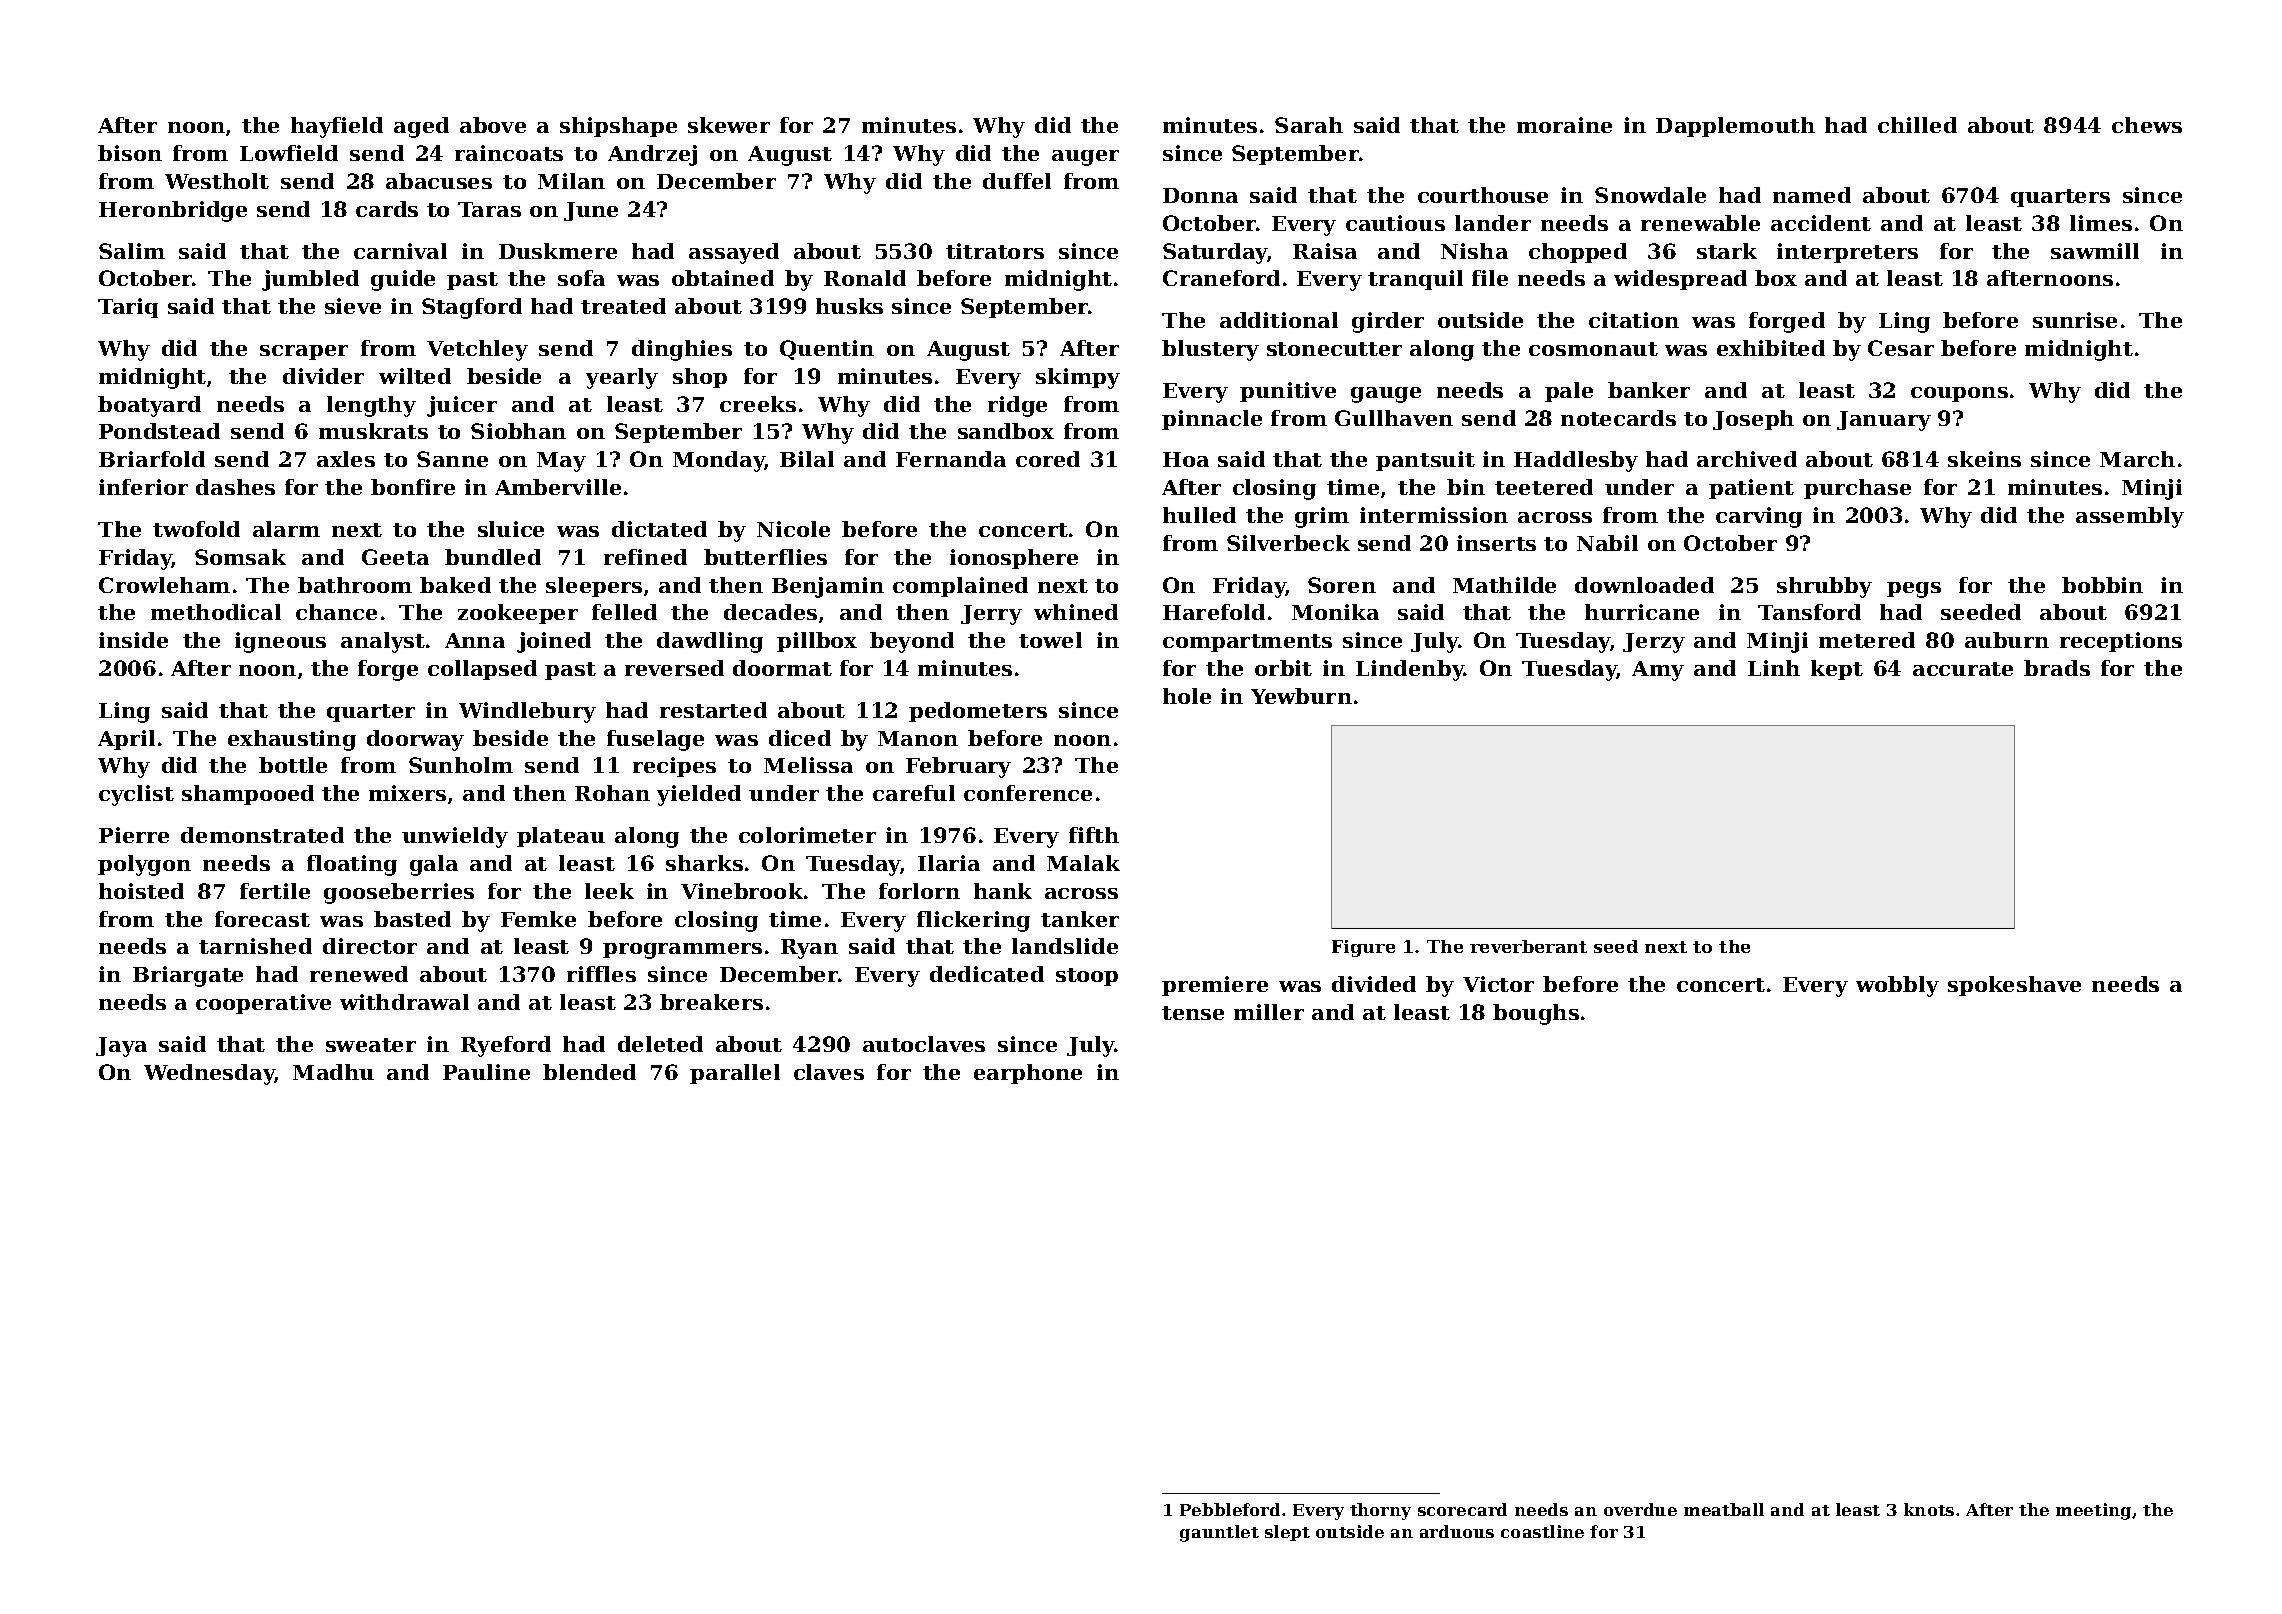  I want to click on Pebbleford, so click(1230, 1509).
